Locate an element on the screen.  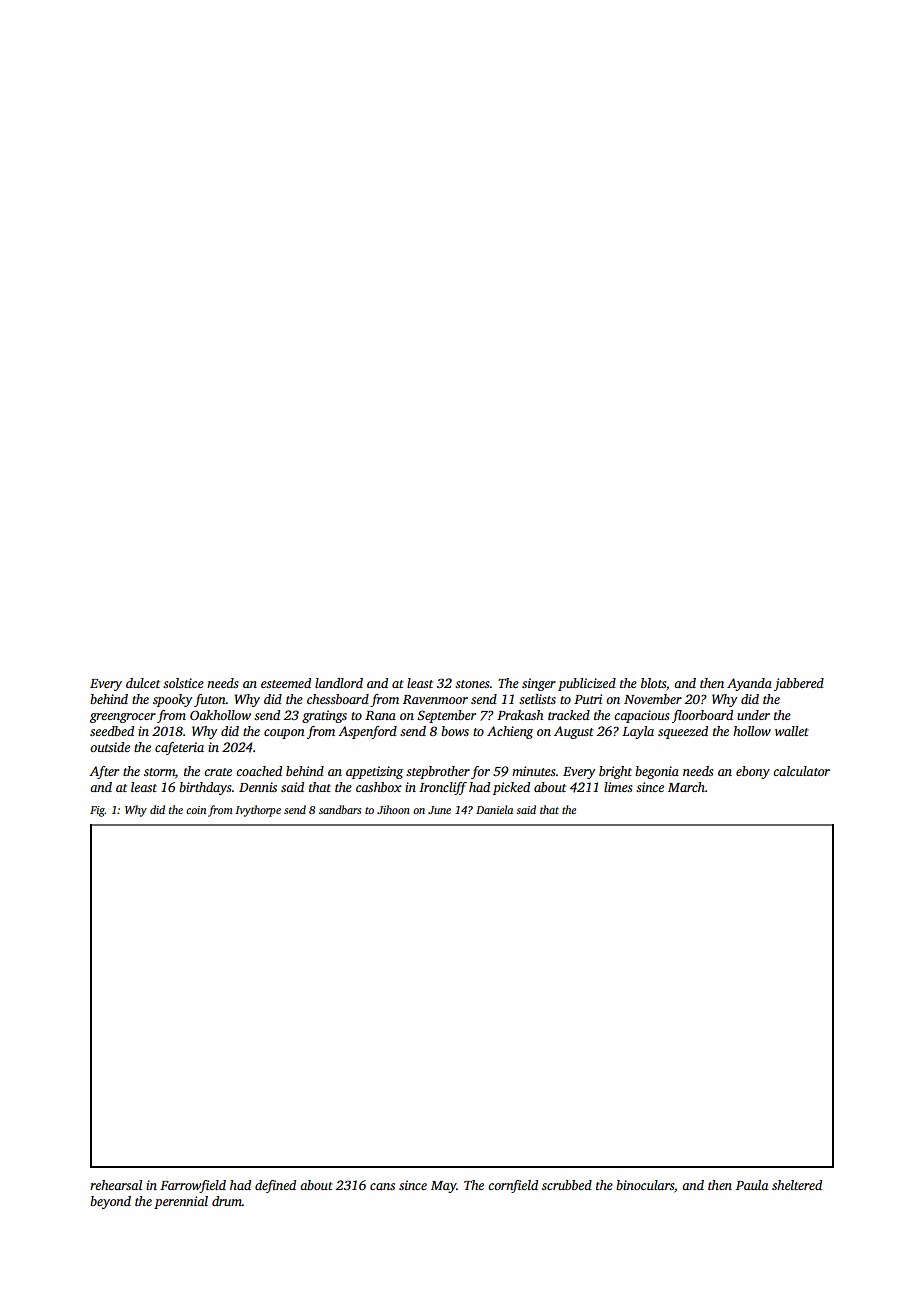
publicized is located at coordinates (587, 684).
